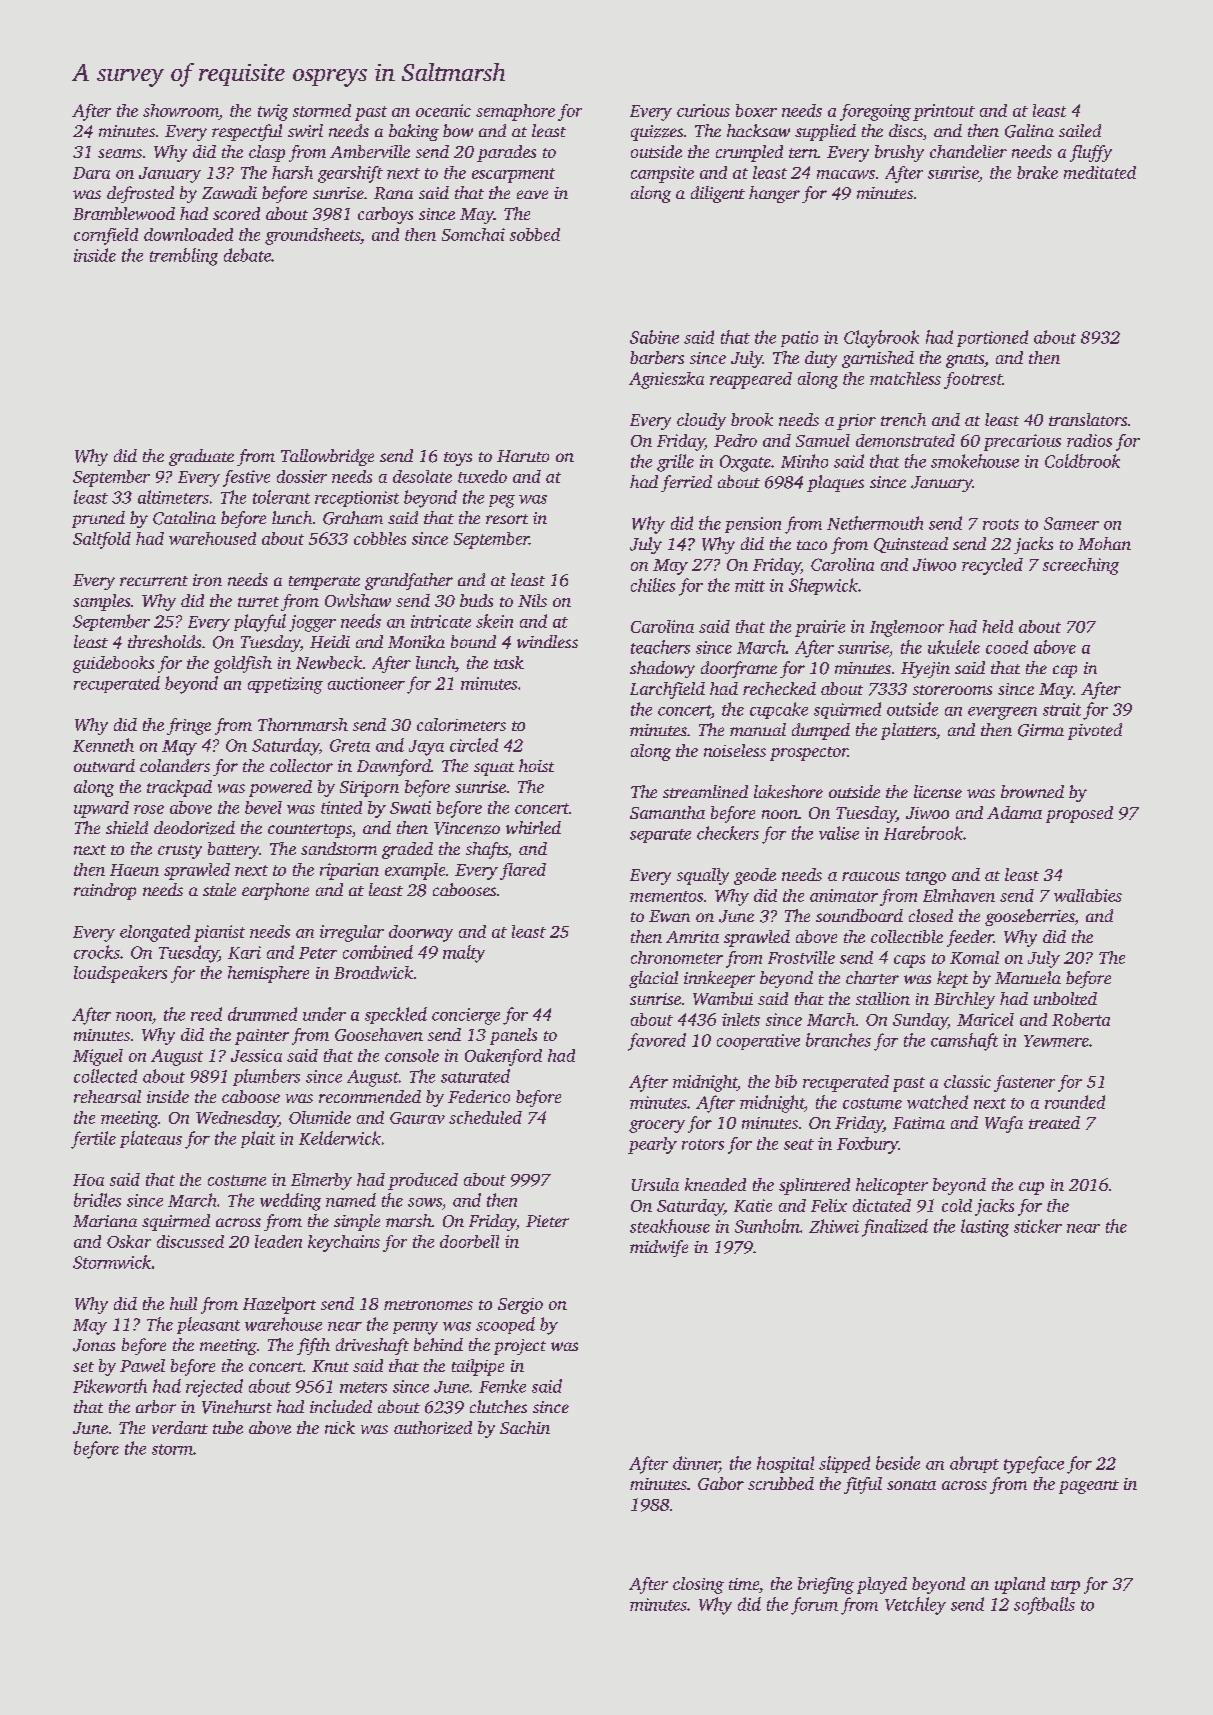 The image size is (1213, 1715). Describe the element at coordinates (305, 130) in the screenshot. I see `swirl` at that location.
